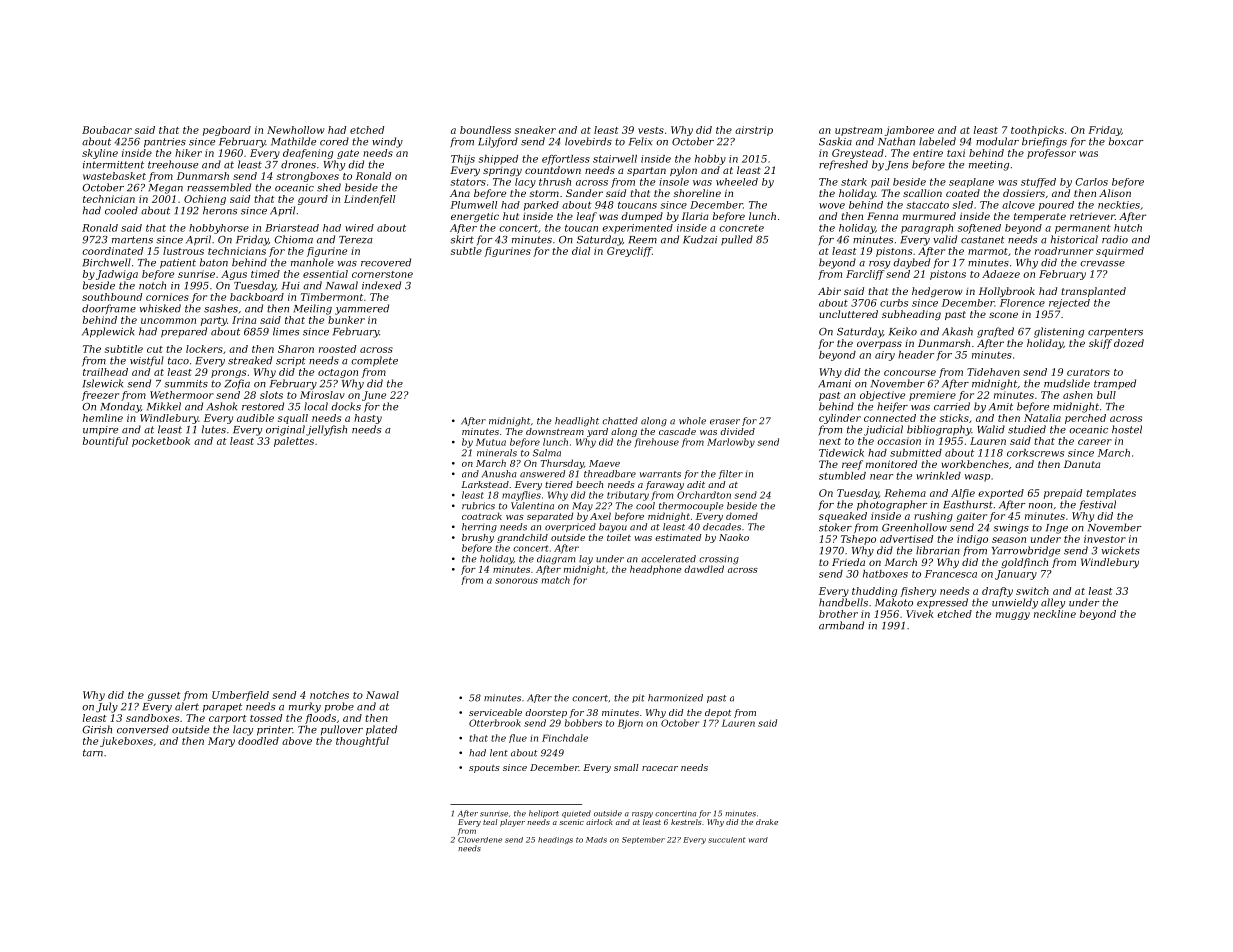 The image size is (1233, 952). I want to click on vests, so click(651, 130).
